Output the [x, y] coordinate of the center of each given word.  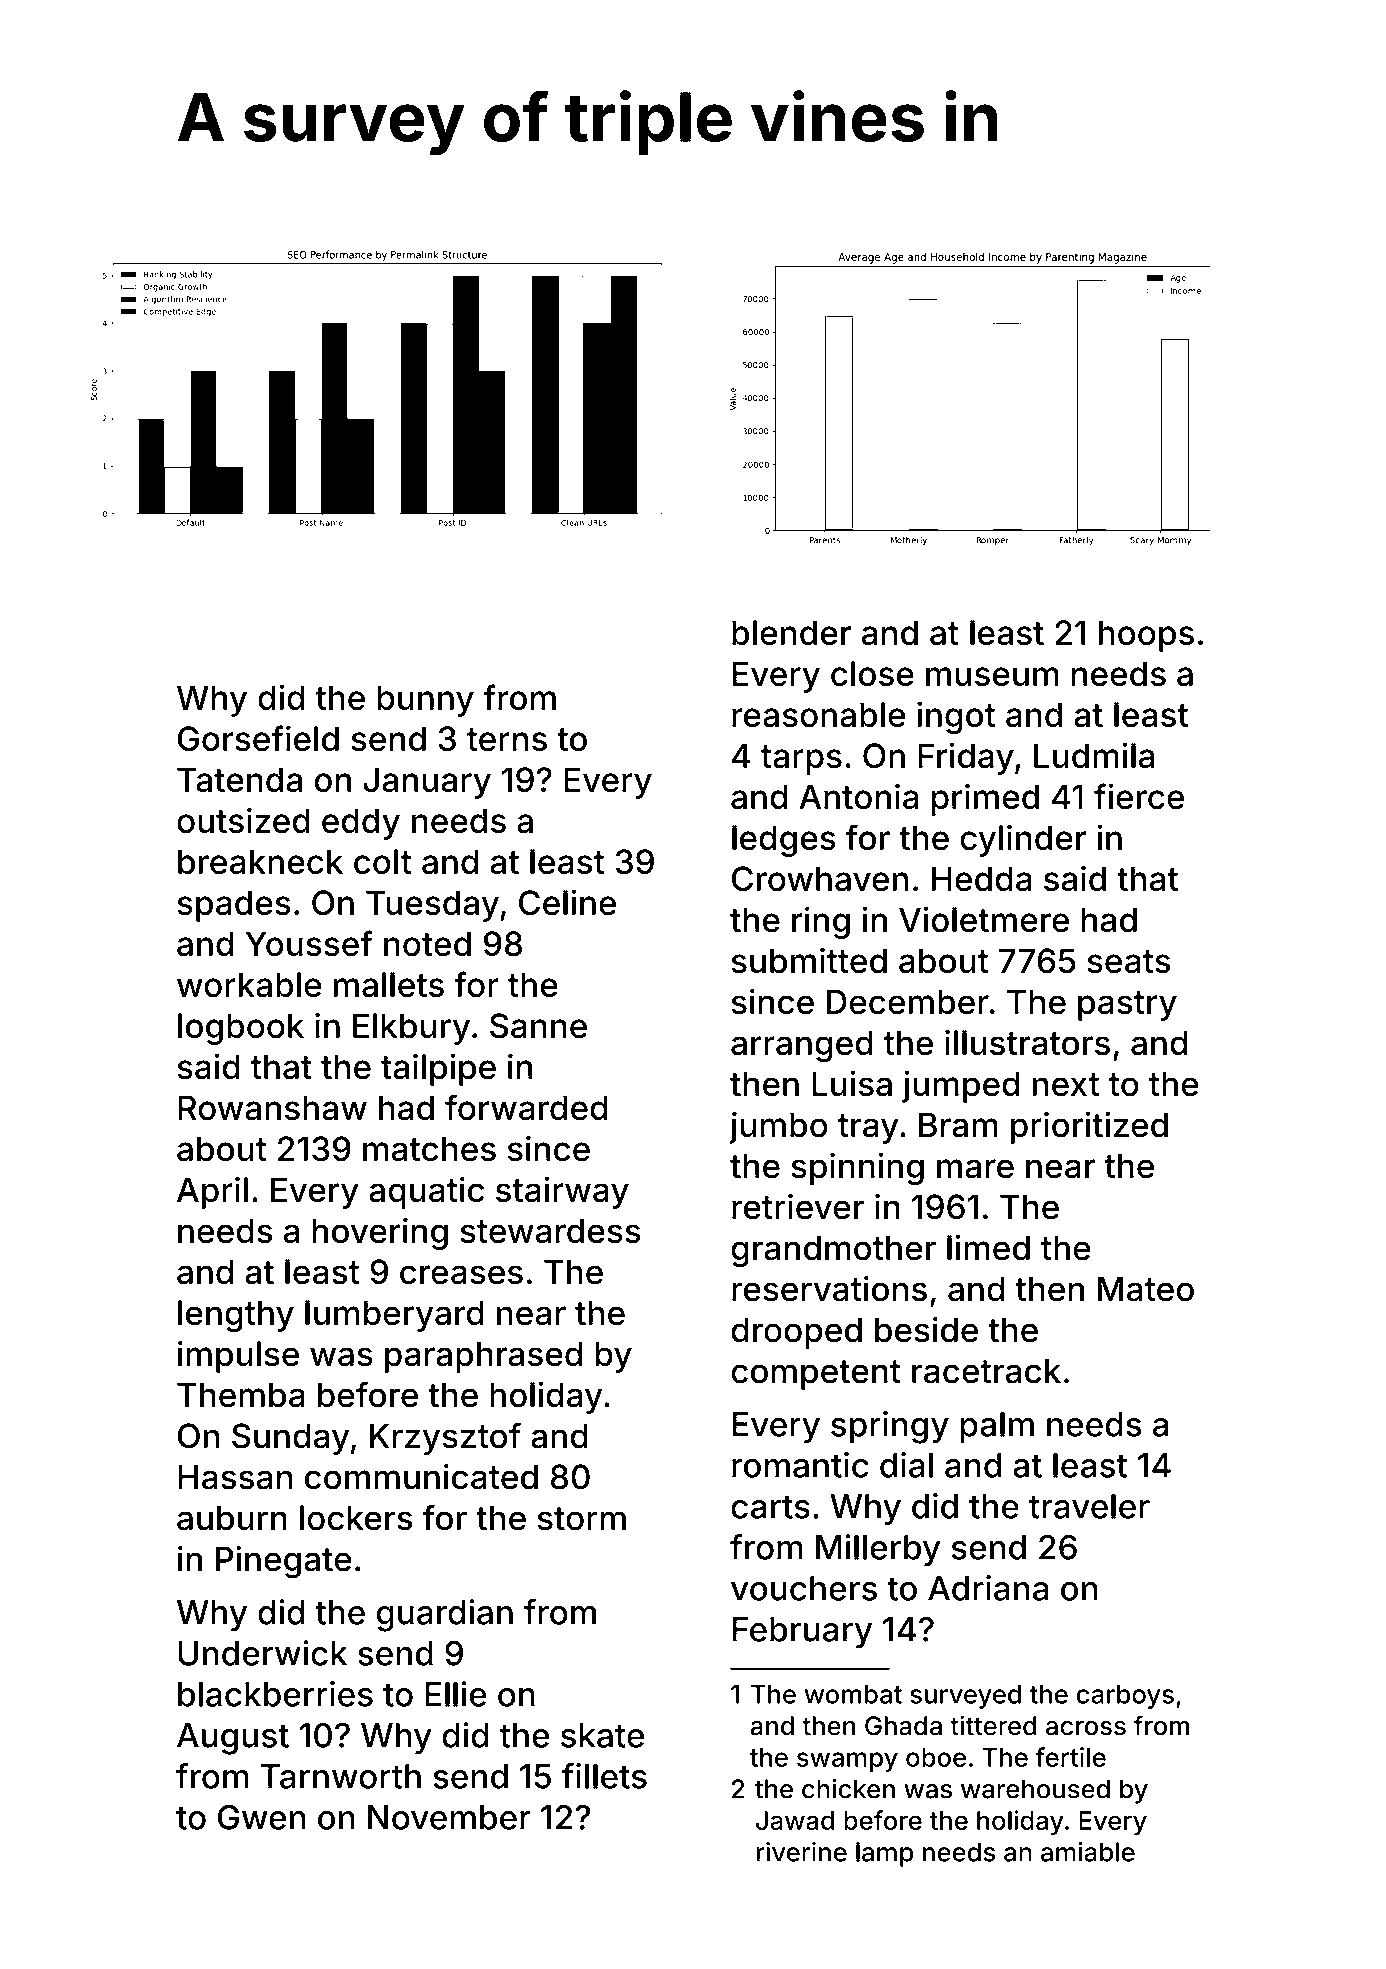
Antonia [859, 796]
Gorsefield [258, 738]
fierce [1139, 796]
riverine [801, 1852]
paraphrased [483, 1357]
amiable [1088, 1852]
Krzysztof [445, 1438]
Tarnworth [341, 1776]
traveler [1089, 1506]
